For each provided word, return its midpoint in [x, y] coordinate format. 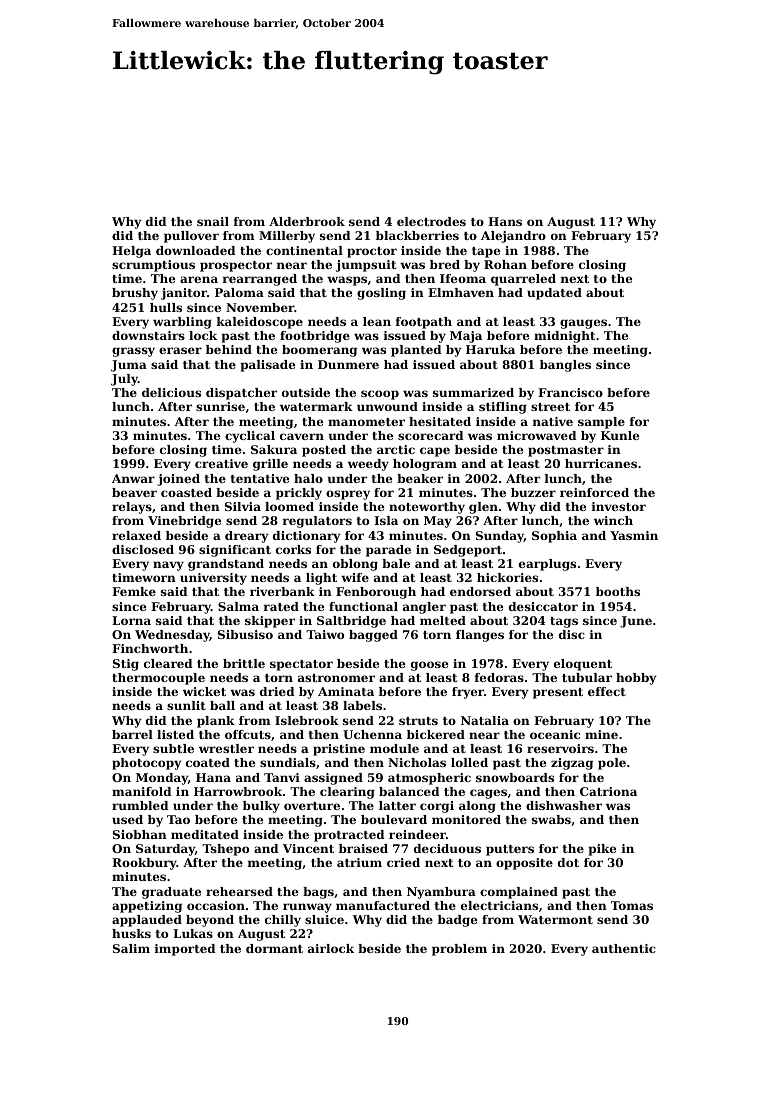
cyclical [250, 437]
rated [281, 606]
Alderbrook [307, 221]
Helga [131, 252]
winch [613, 520]
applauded [147, 921]
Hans [505, 221]
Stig [126, 665]
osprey [348, 495]
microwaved [536, 435]
